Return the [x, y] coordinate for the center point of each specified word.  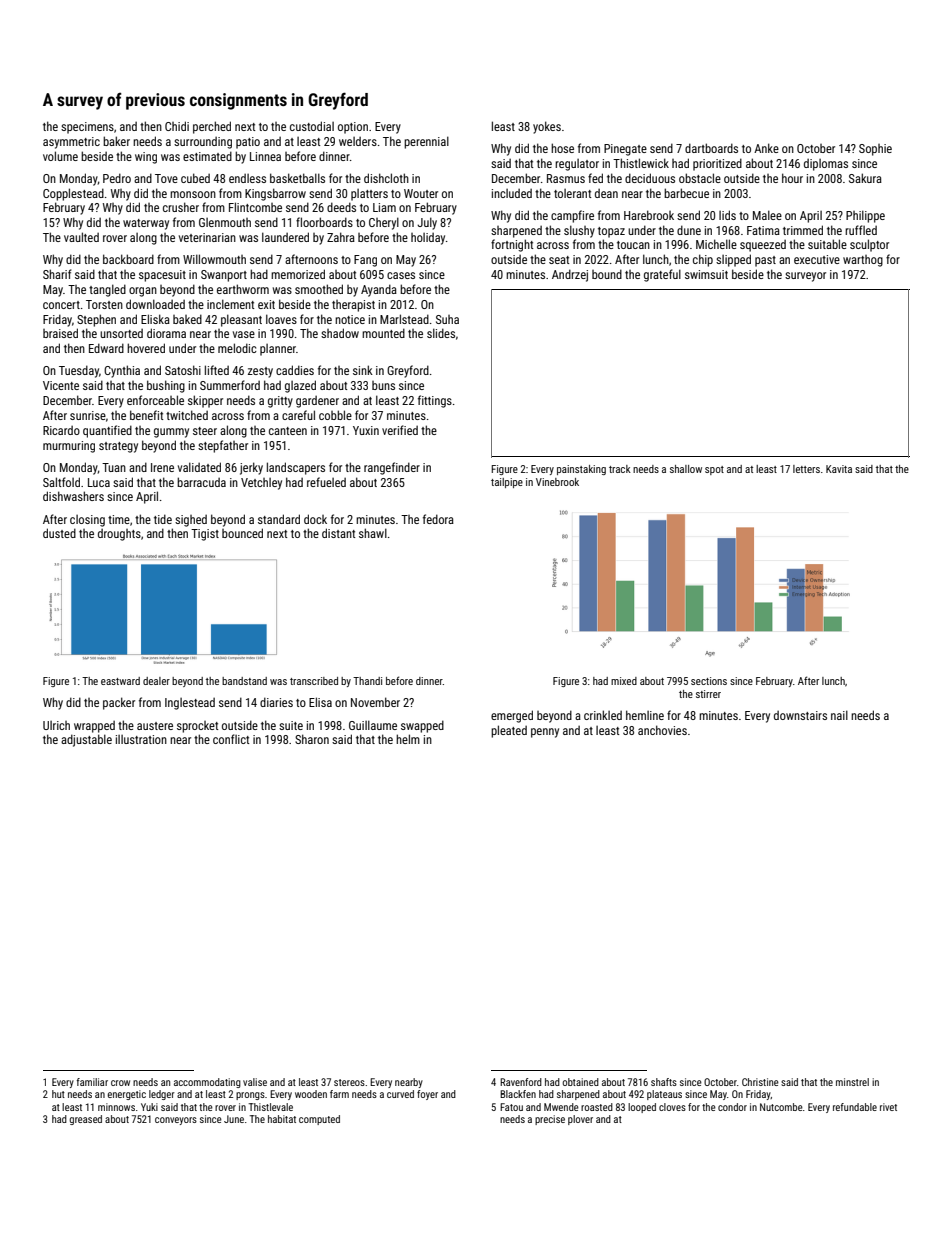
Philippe [865, 216]
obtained [580, 1082]
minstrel [852, 1082]
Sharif [57, 274]
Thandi [367, 681]
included [512, 193]
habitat [282, 1119]
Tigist [205, 535]
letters [806, 469]
